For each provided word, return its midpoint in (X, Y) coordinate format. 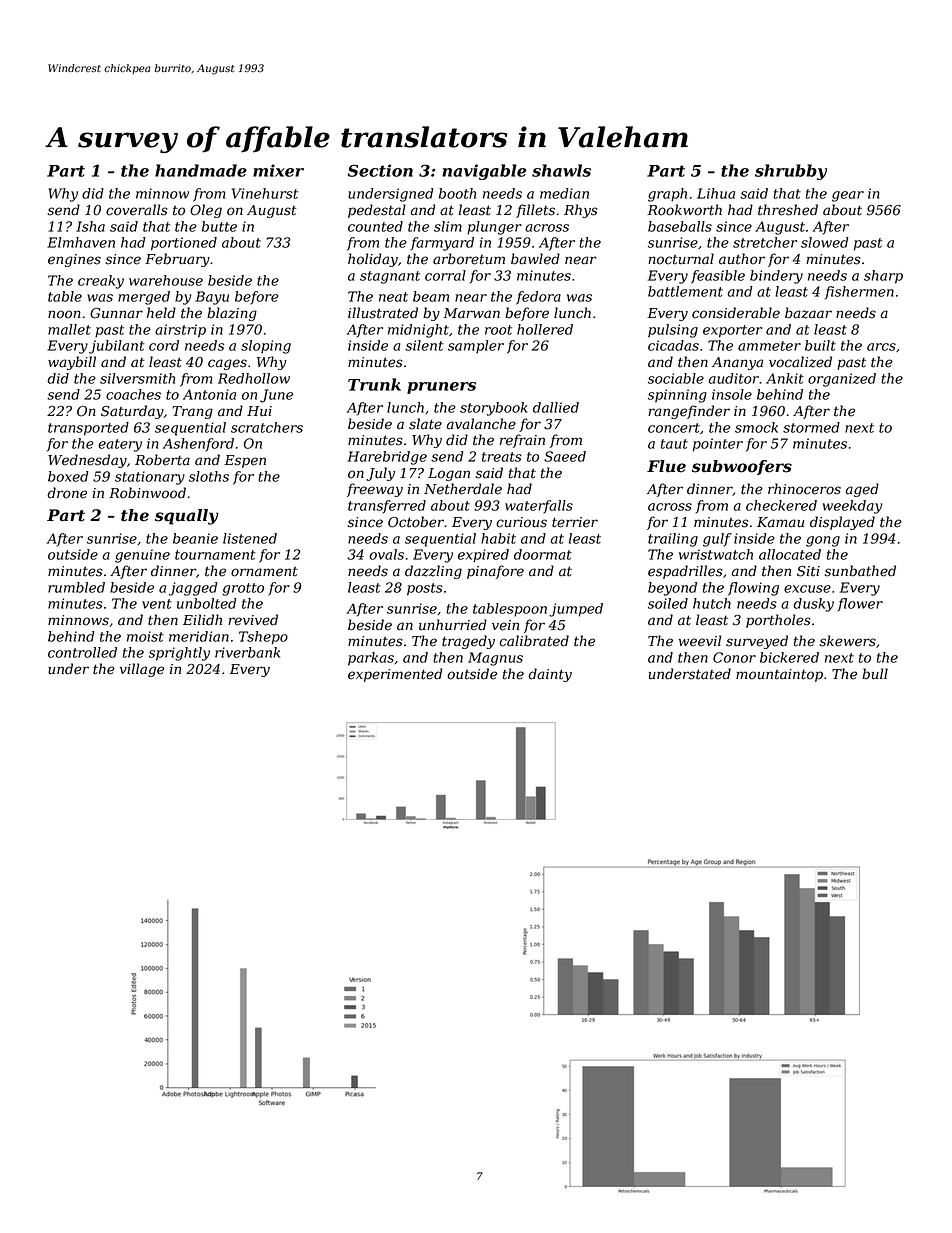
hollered (545, 329)
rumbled (76, 587)
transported (88, 429)
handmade (201, 170)
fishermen (859, 293)
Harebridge (387, 458)
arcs (881, 347)
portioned (184, 244)
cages (227, 364)
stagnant (390, 277)
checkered (781, 505)
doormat (543, 554)
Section (380, 170)
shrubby (791, 172)
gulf (717, 540)
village (142, 670)
